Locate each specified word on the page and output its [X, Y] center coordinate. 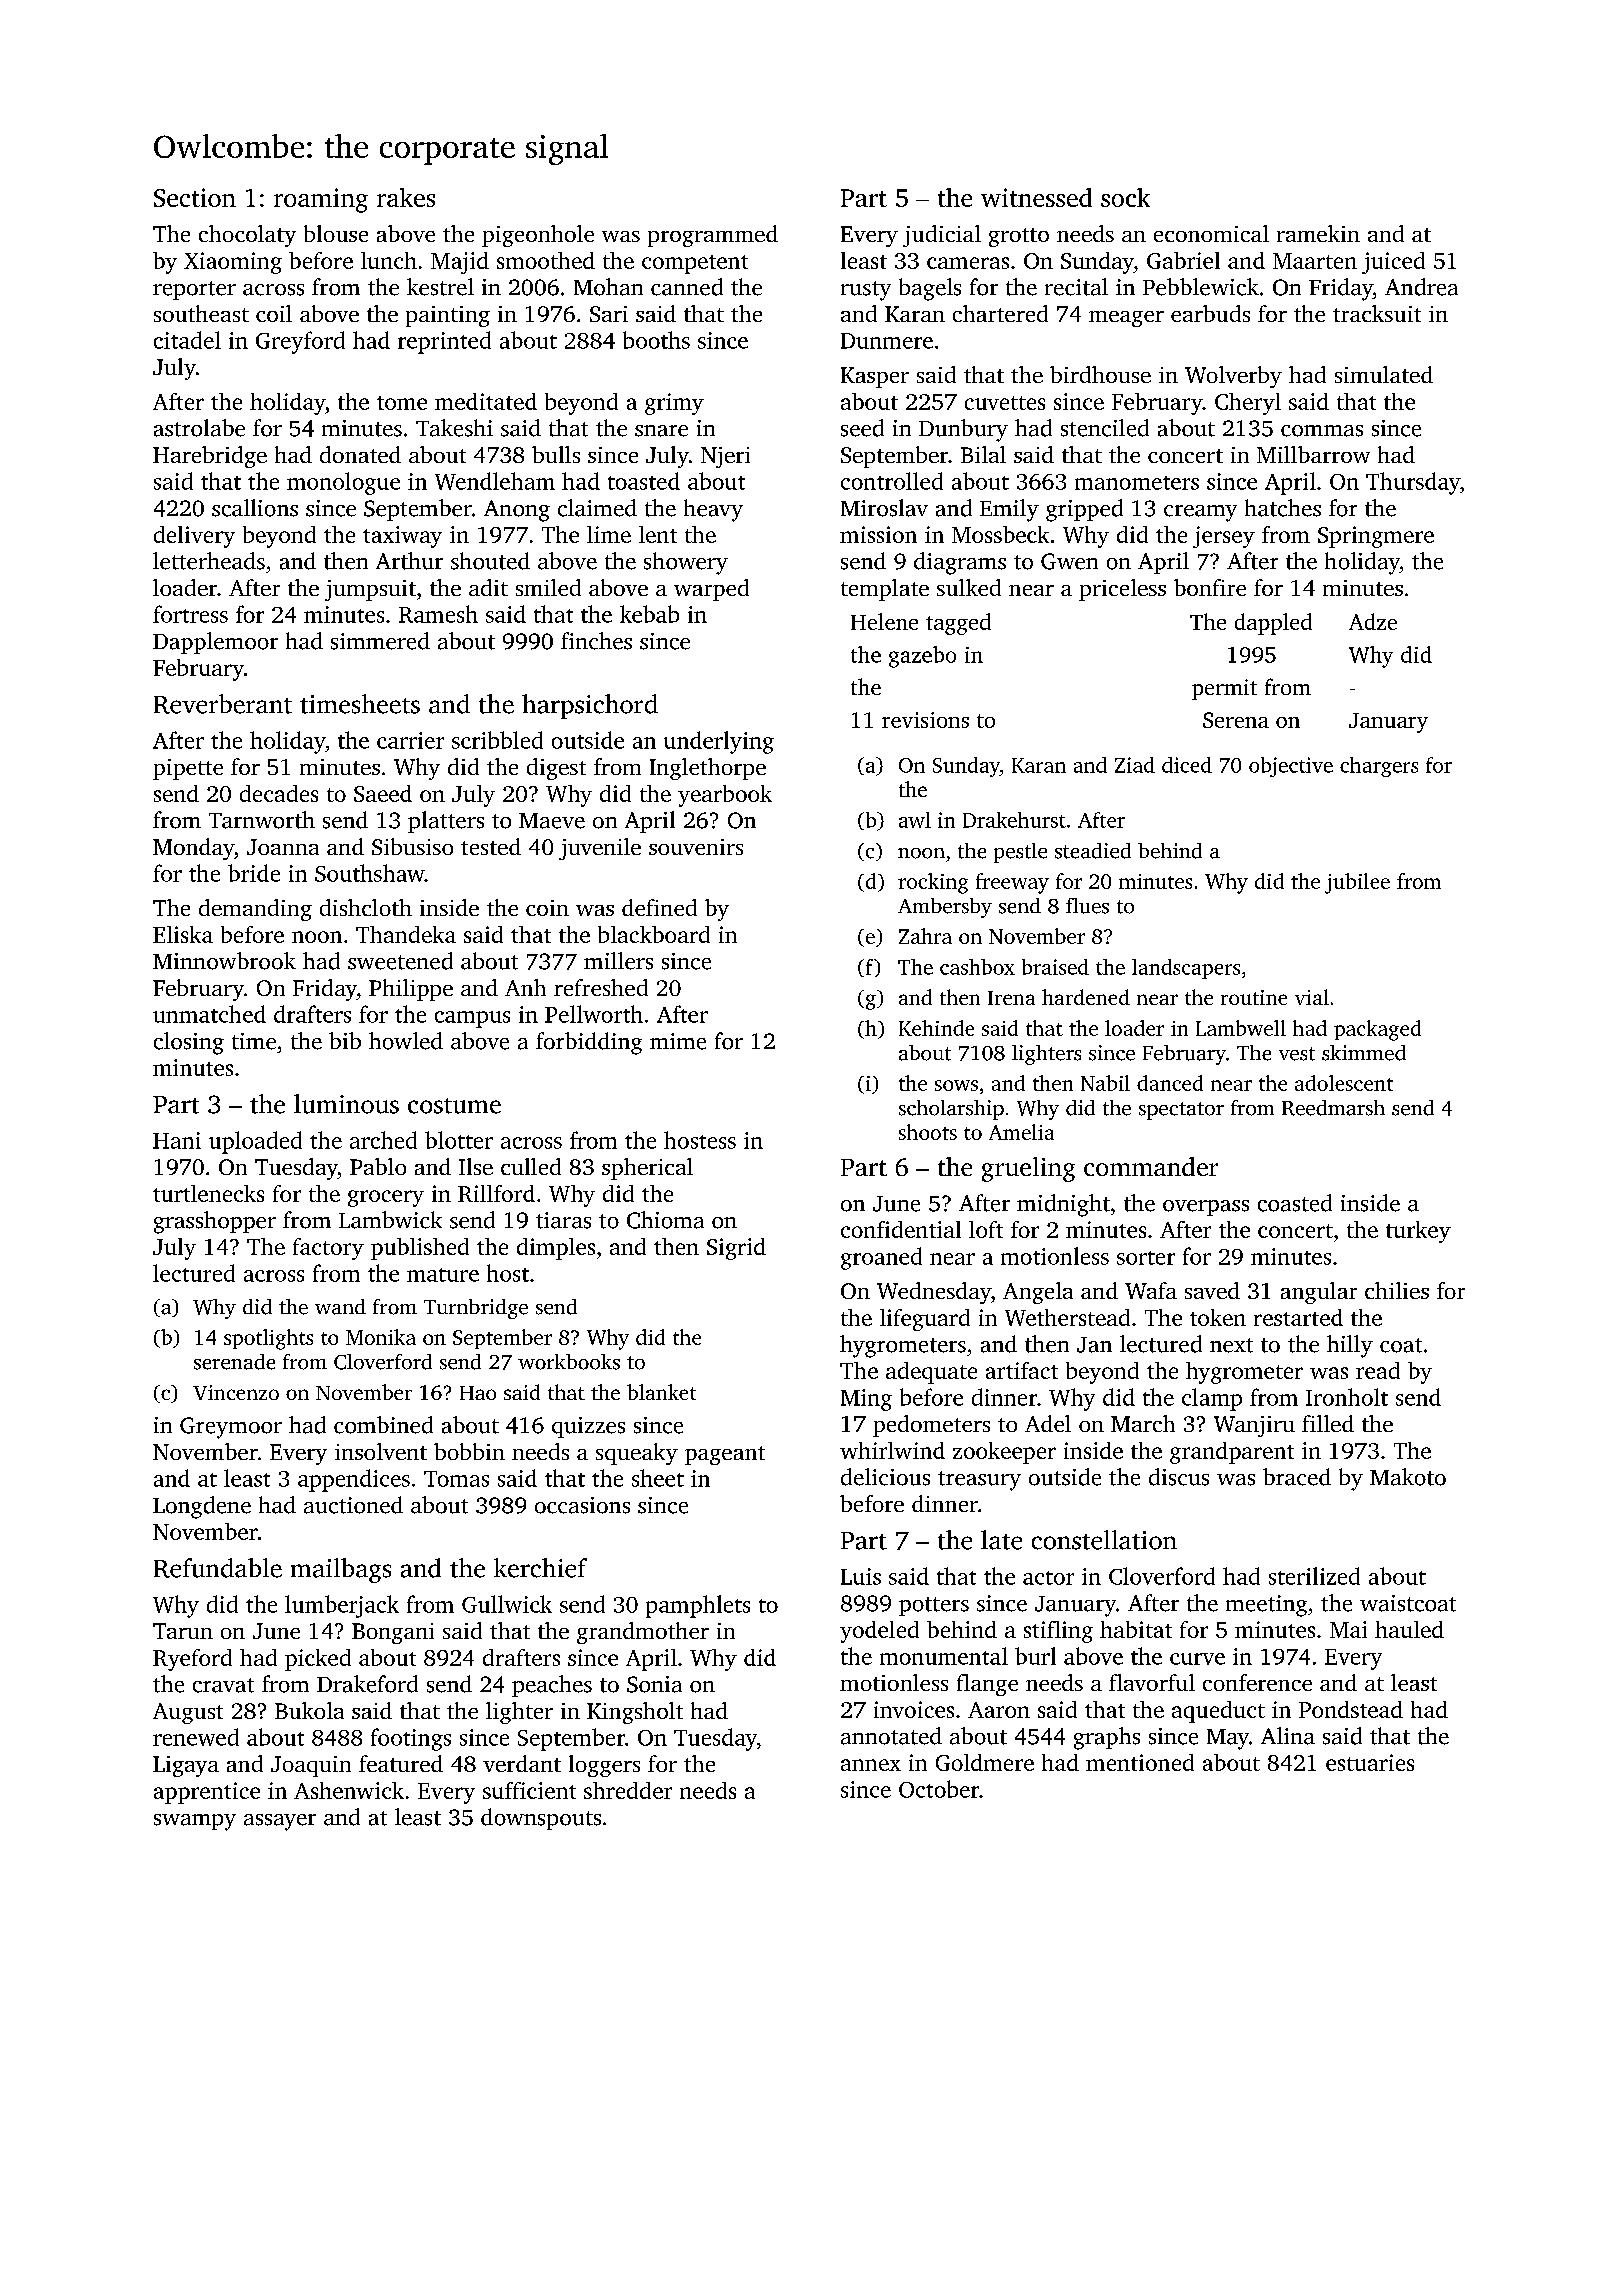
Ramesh [438, 614]
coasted [1295, 1203]
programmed [713, 236]
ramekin [1318, 233]
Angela [1038, 1293]
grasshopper [215, 1222]
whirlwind [892, 1450]
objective [1291, 767]
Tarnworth [262, 820]
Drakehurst [1014, 820]
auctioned [353, 1505]
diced [1187, 765]
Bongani [393, 1633]
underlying [719, 742]
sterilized [1314, 1576]
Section [195, 197]
